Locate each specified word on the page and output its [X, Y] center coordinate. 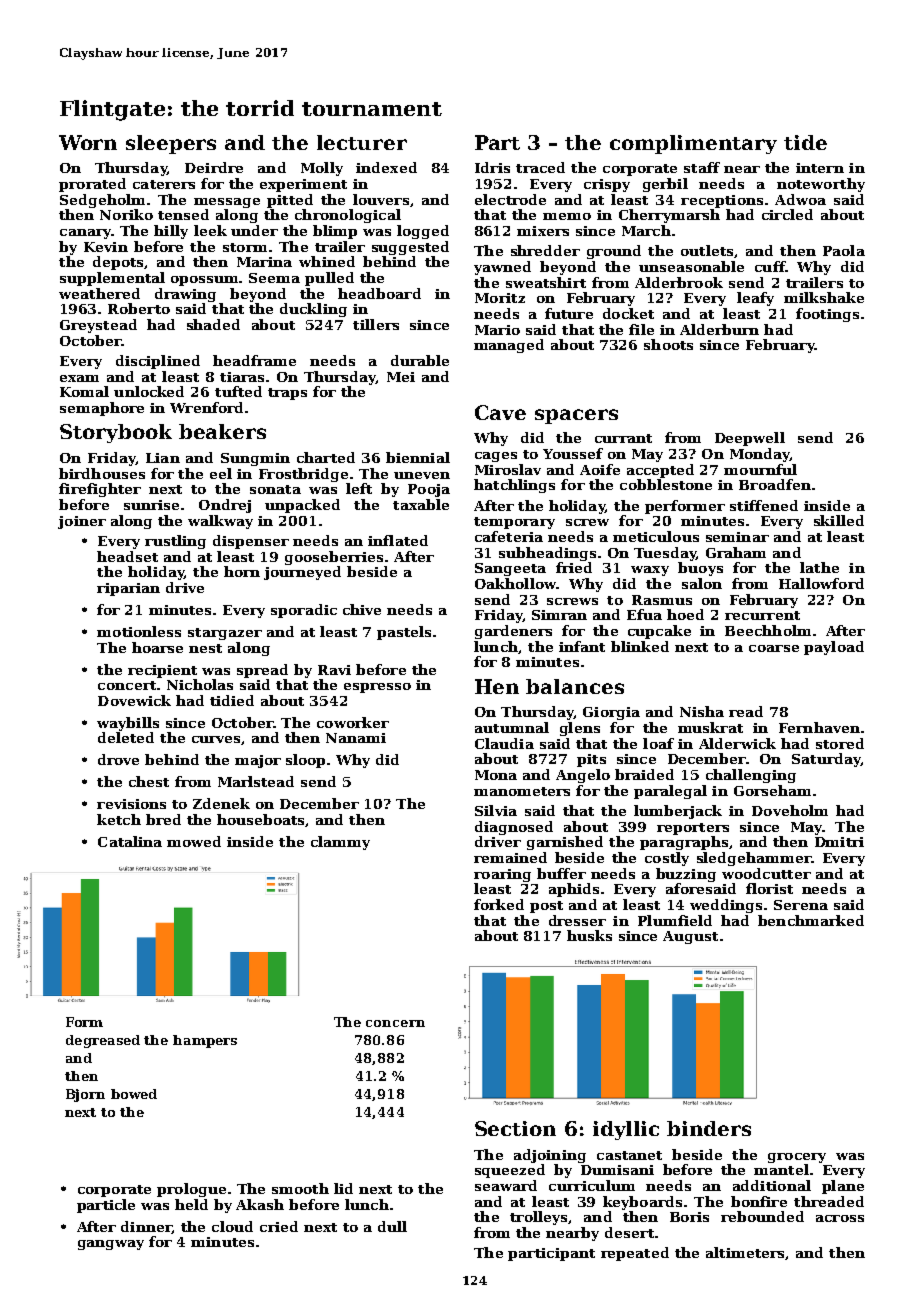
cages [496, 457]
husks [589, 935]
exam [79, 378]
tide [805, 142]
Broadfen [775, 484]
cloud [232, 1226]
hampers [205, 1041]
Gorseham [772, 790]
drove [118, 759]
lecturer [362, 142]
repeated [635, 1254]
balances [575, 686]
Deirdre [214, 167]
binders [709, 1128]
